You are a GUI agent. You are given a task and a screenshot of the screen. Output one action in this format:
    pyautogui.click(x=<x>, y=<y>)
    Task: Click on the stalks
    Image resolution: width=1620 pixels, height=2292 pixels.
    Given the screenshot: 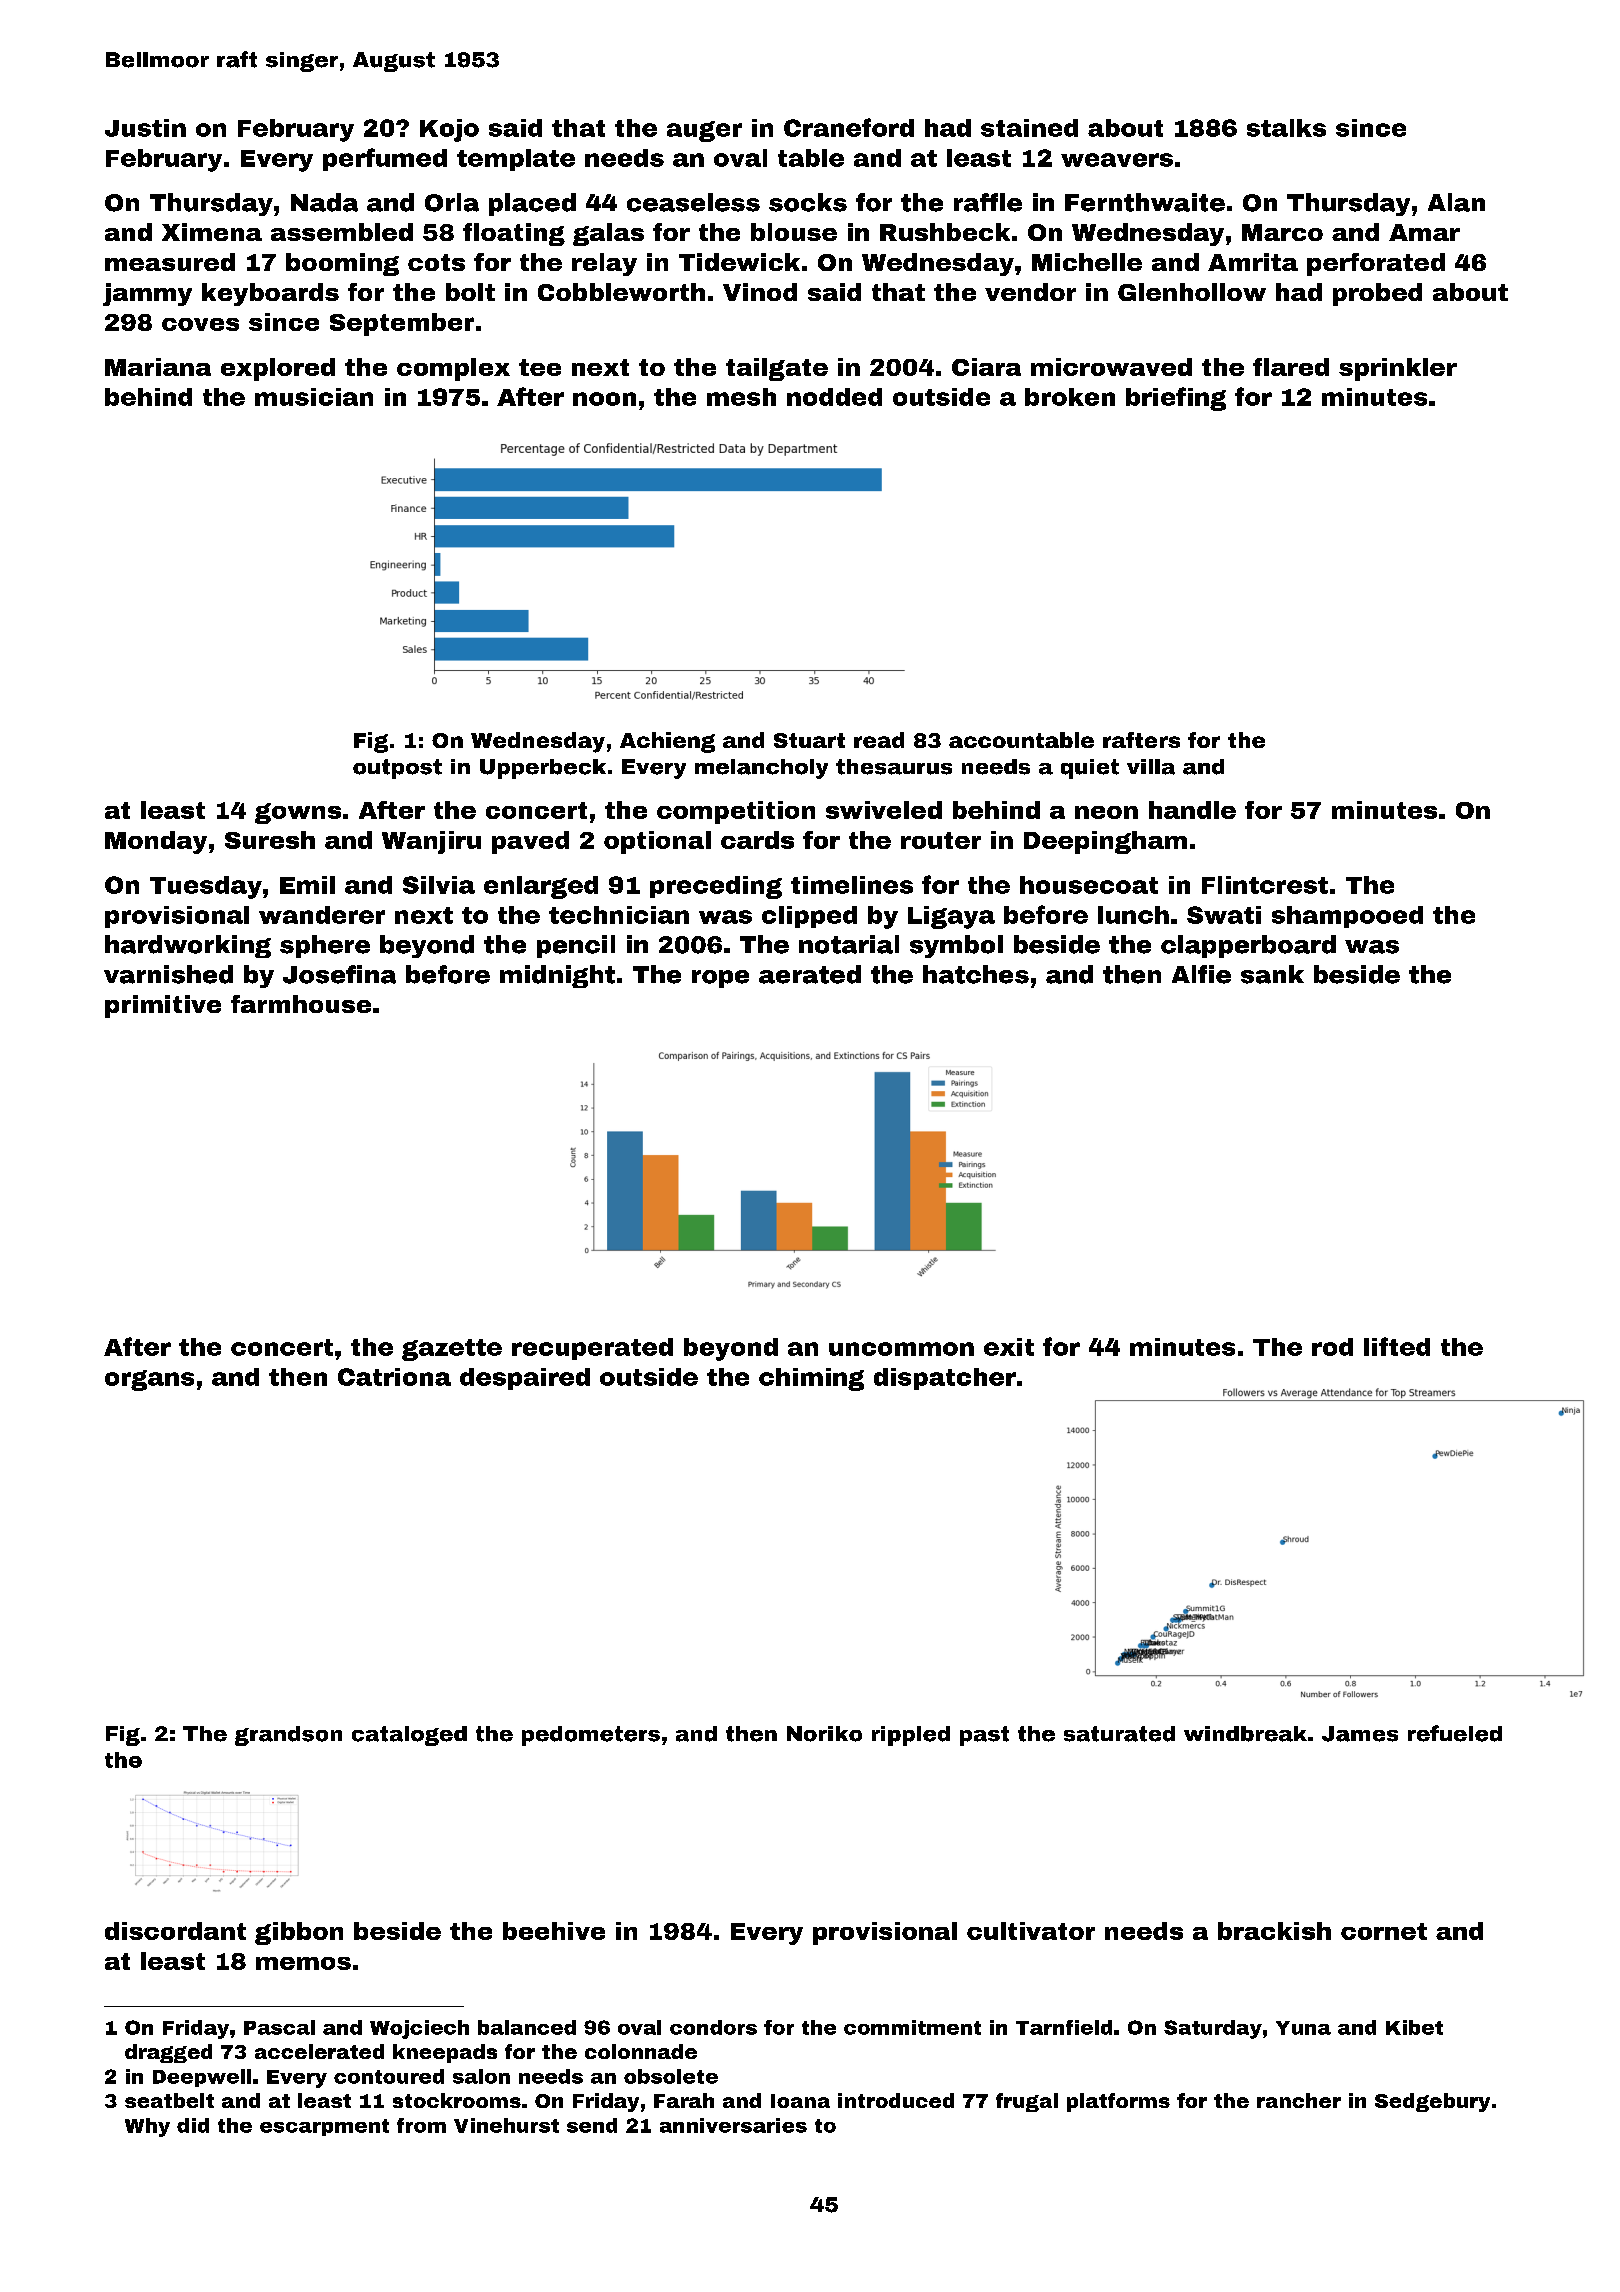 What is the action you would take?
    pyautogui.click(x=1286, y=128)
